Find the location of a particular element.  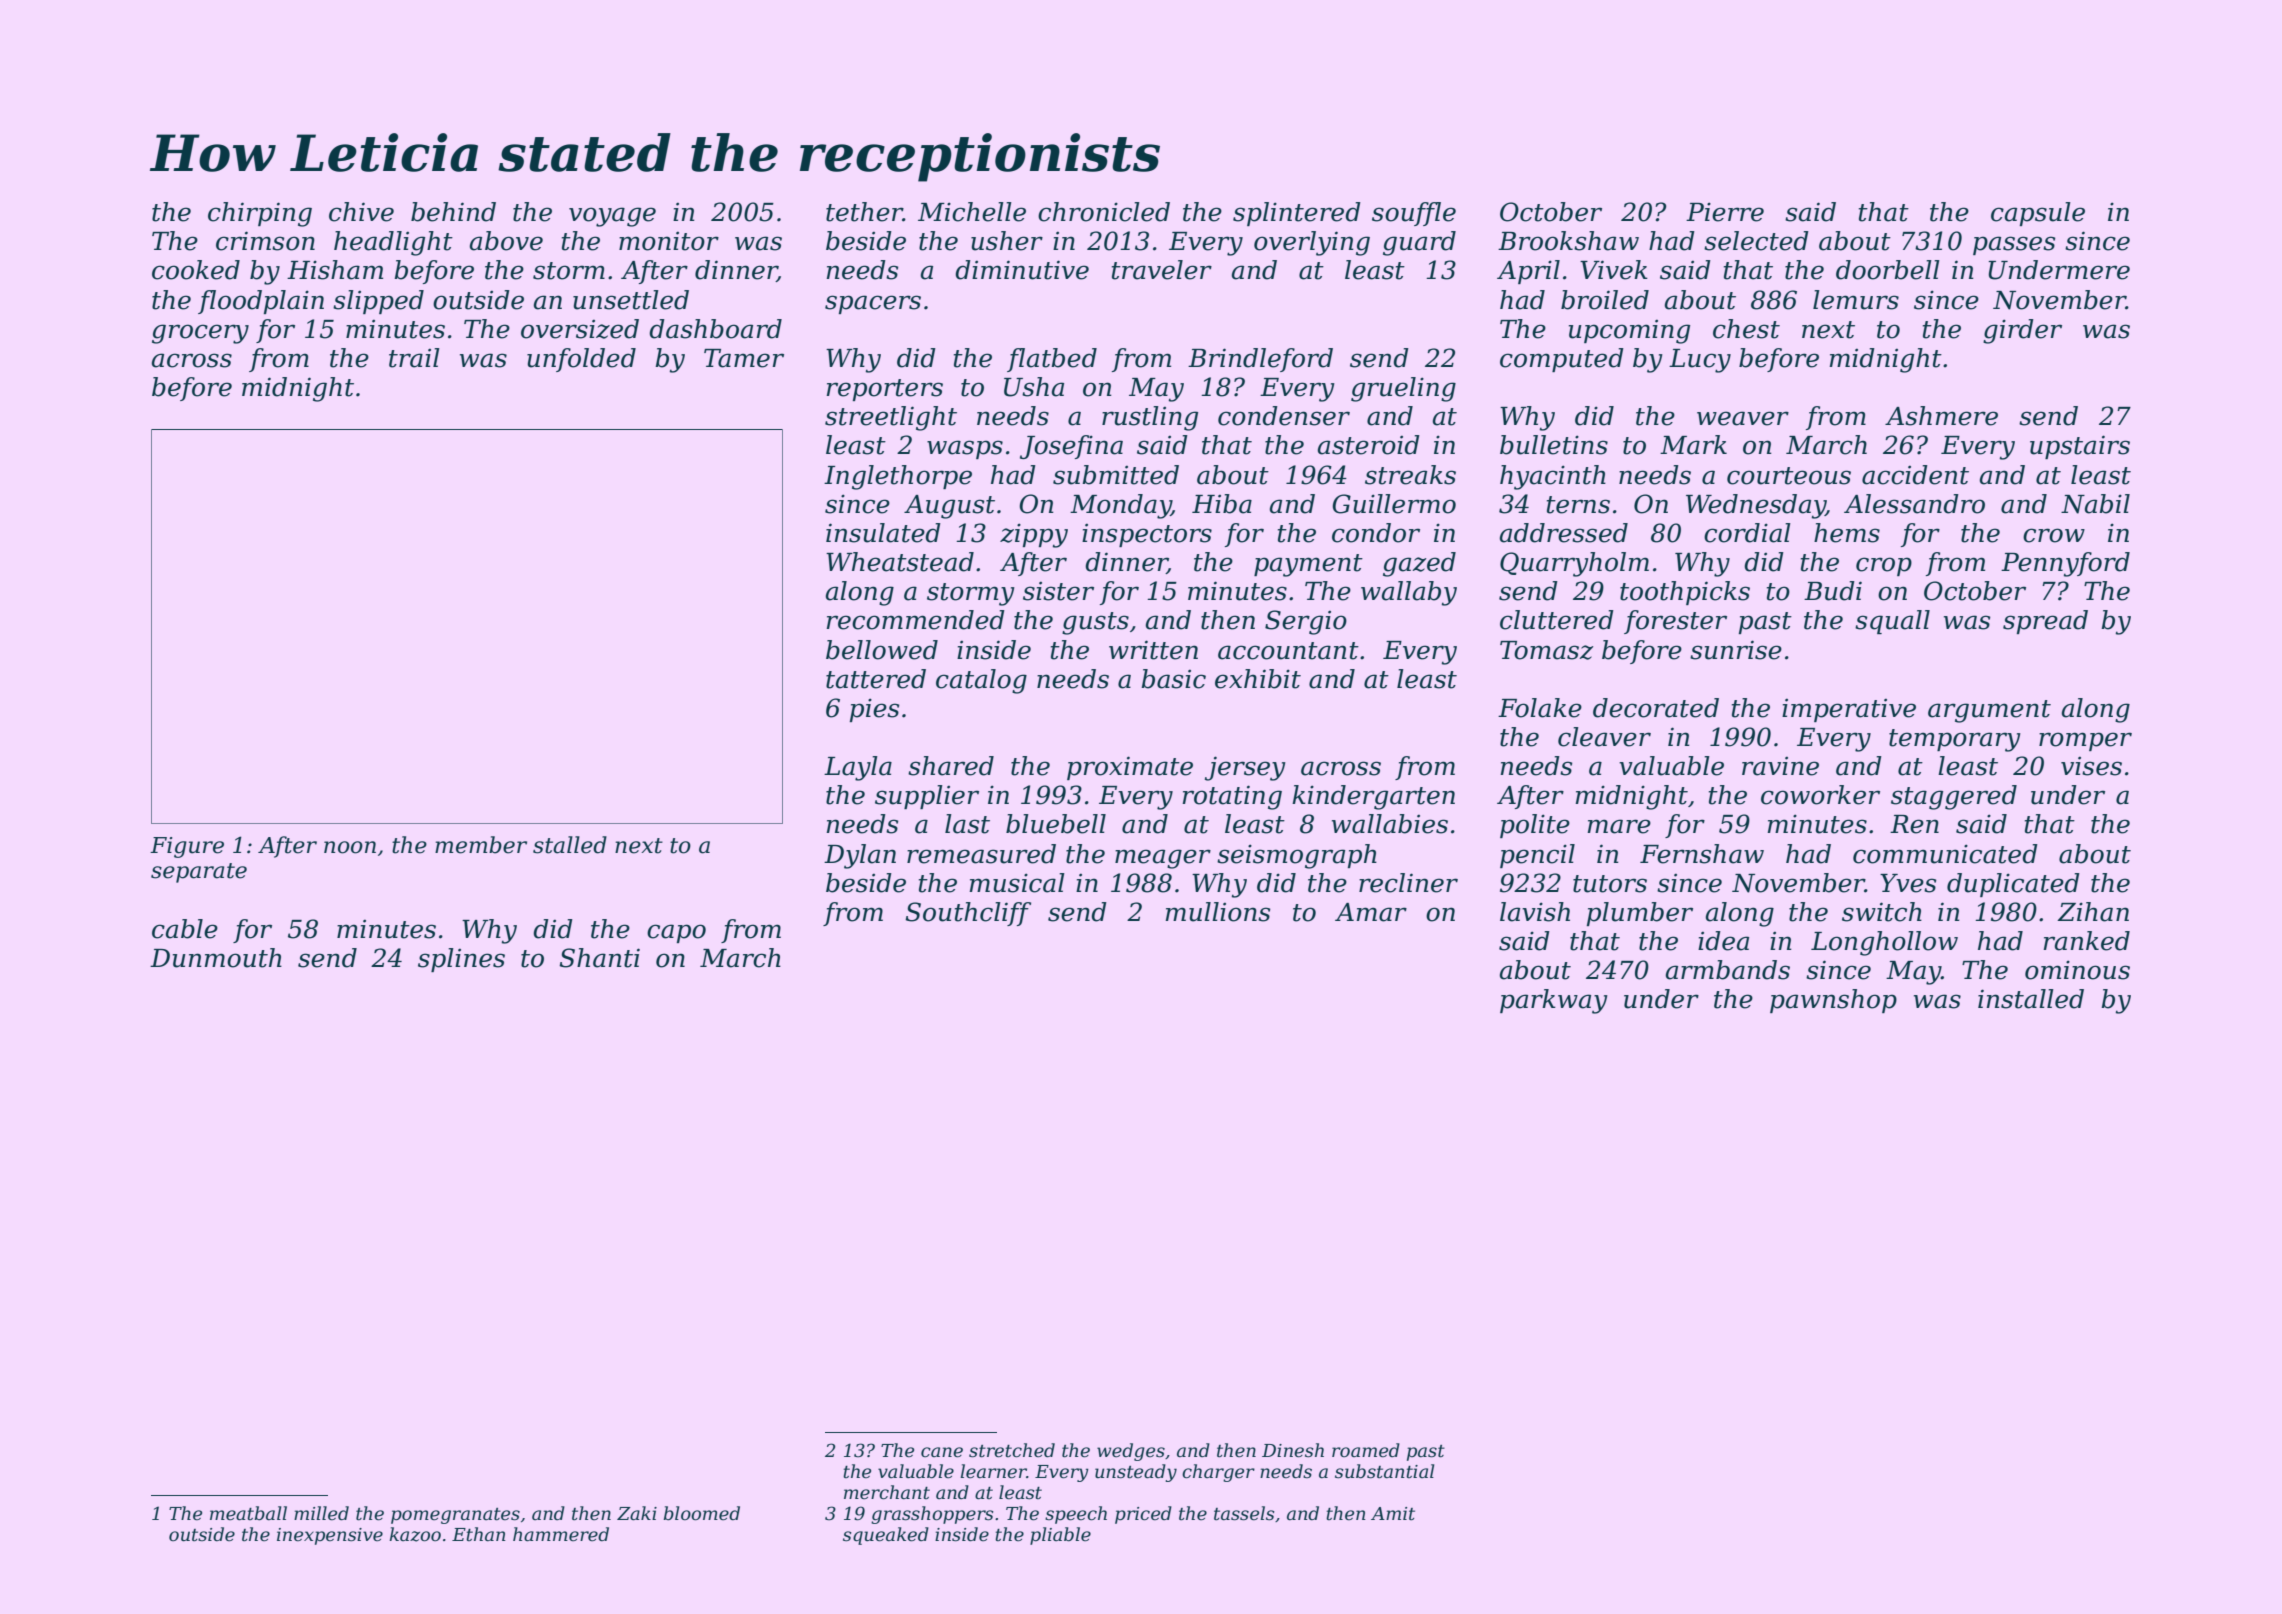

August is located at coordinates (949, 507).
